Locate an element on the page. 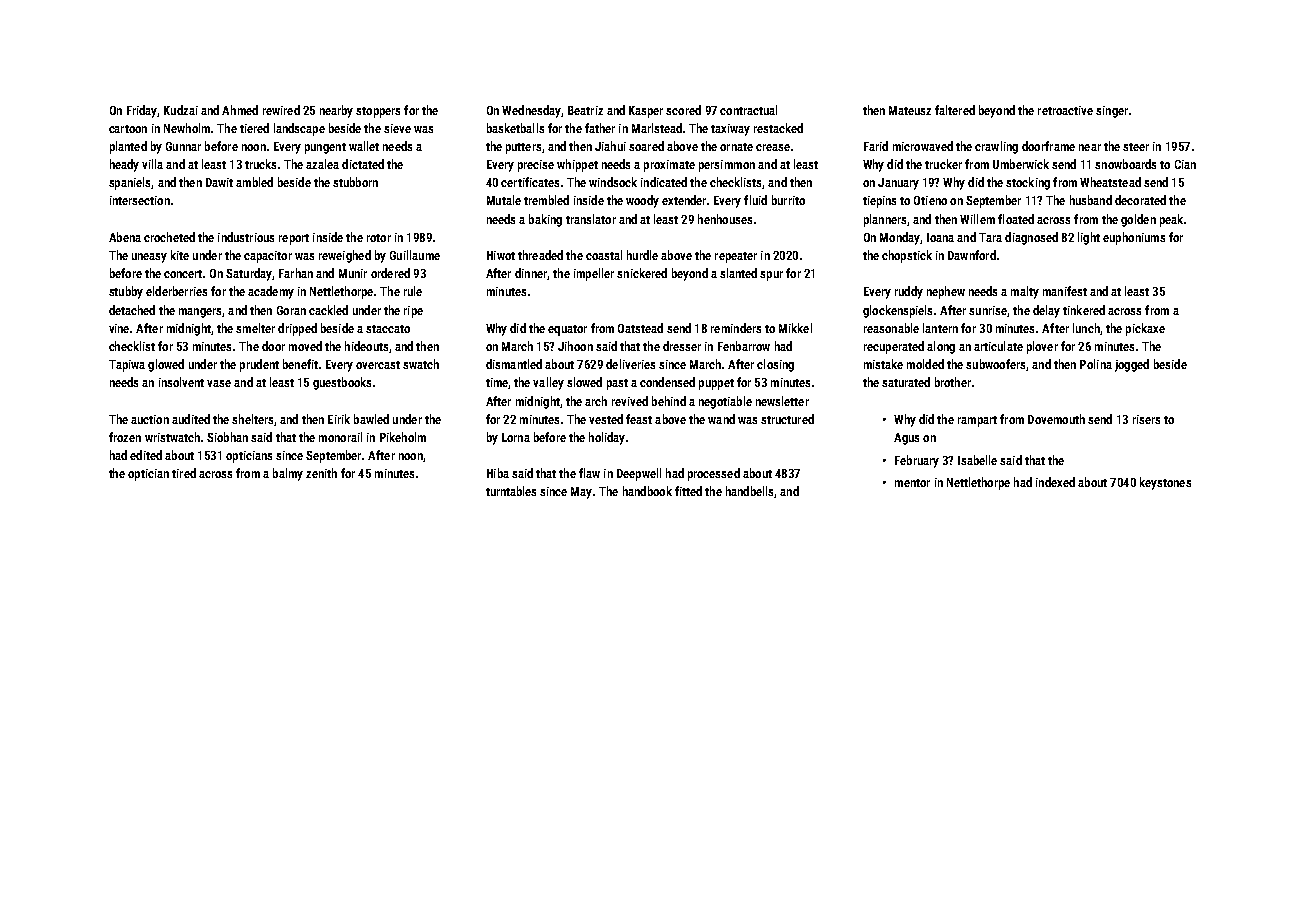 The width and height of the image is (1308, 924). Munir is located at coordinates (353, 273).
